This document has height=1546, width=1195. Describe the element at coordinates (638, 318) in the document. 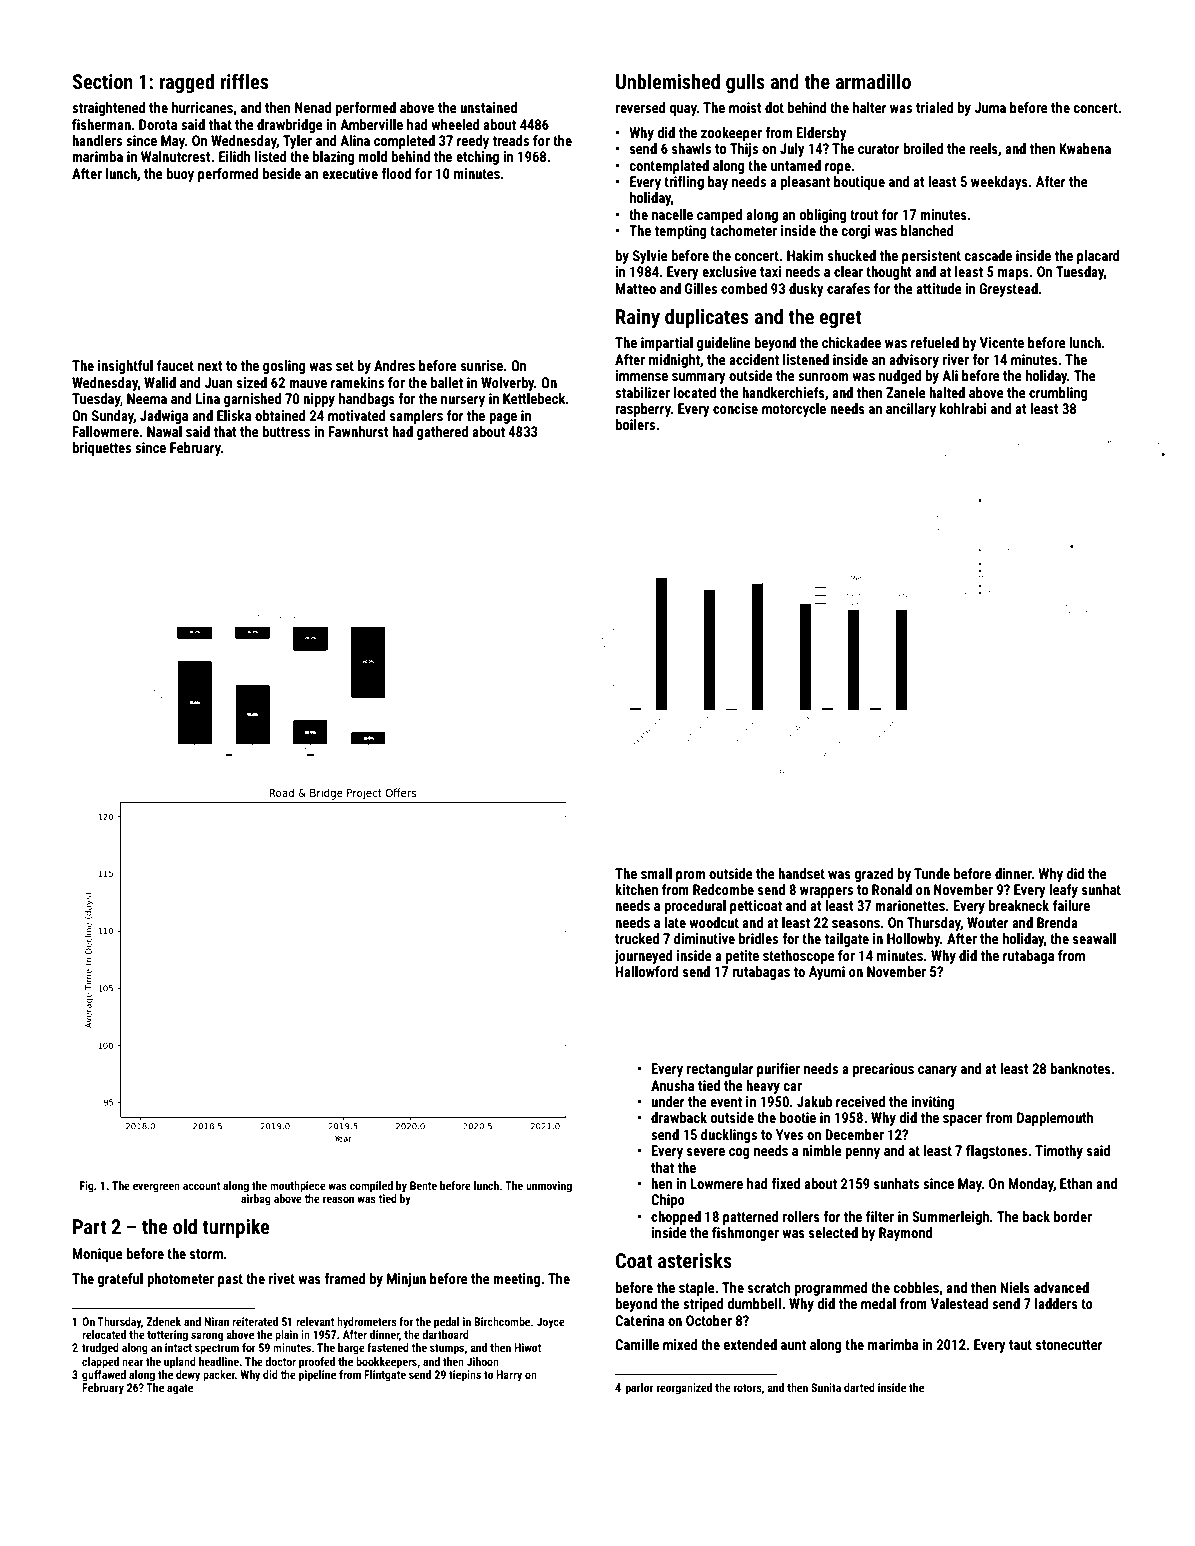

I see `Rainy` at that location.
